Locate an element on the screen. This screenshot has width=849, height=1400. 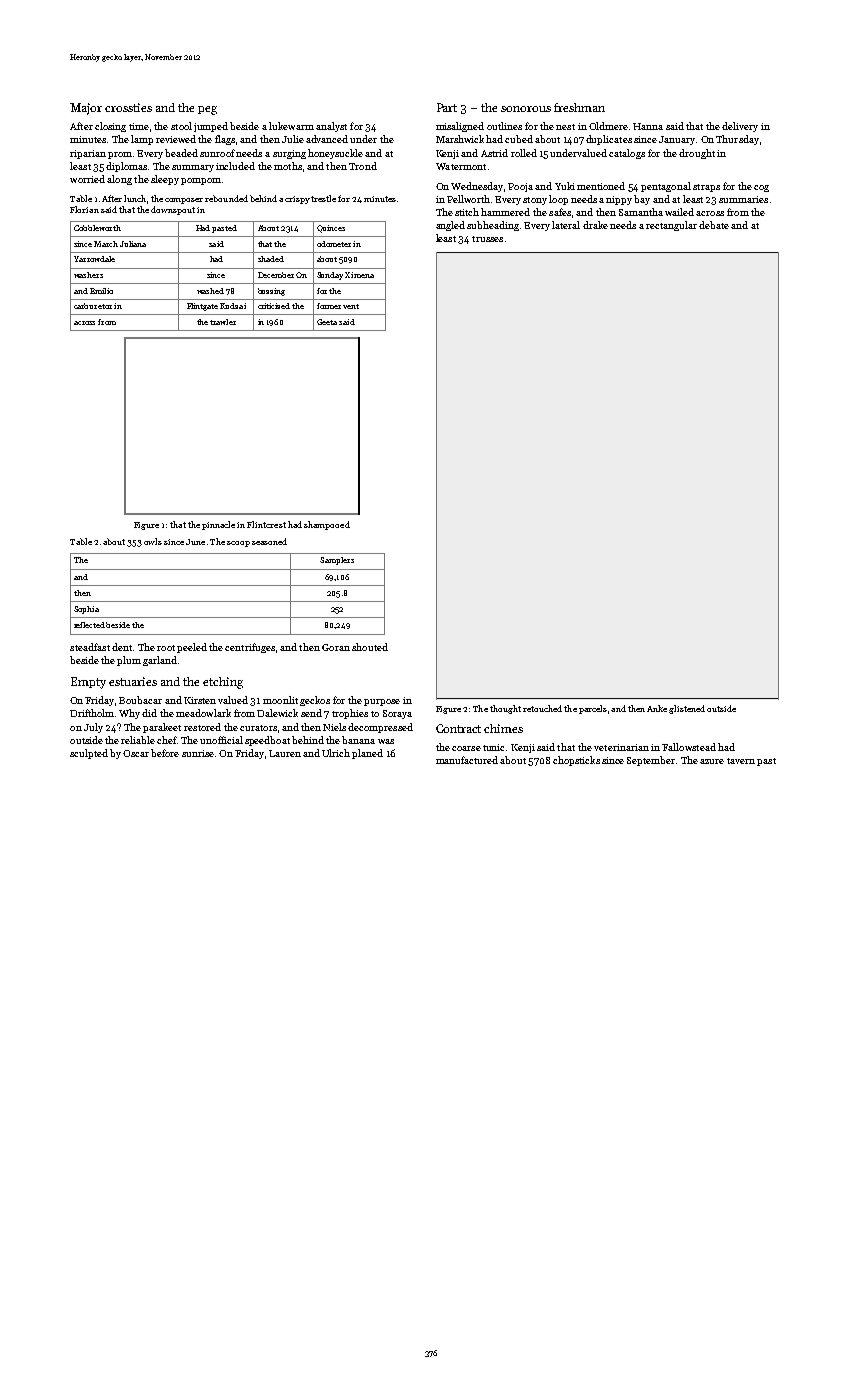
debate is located at coordinates (714, 225).
